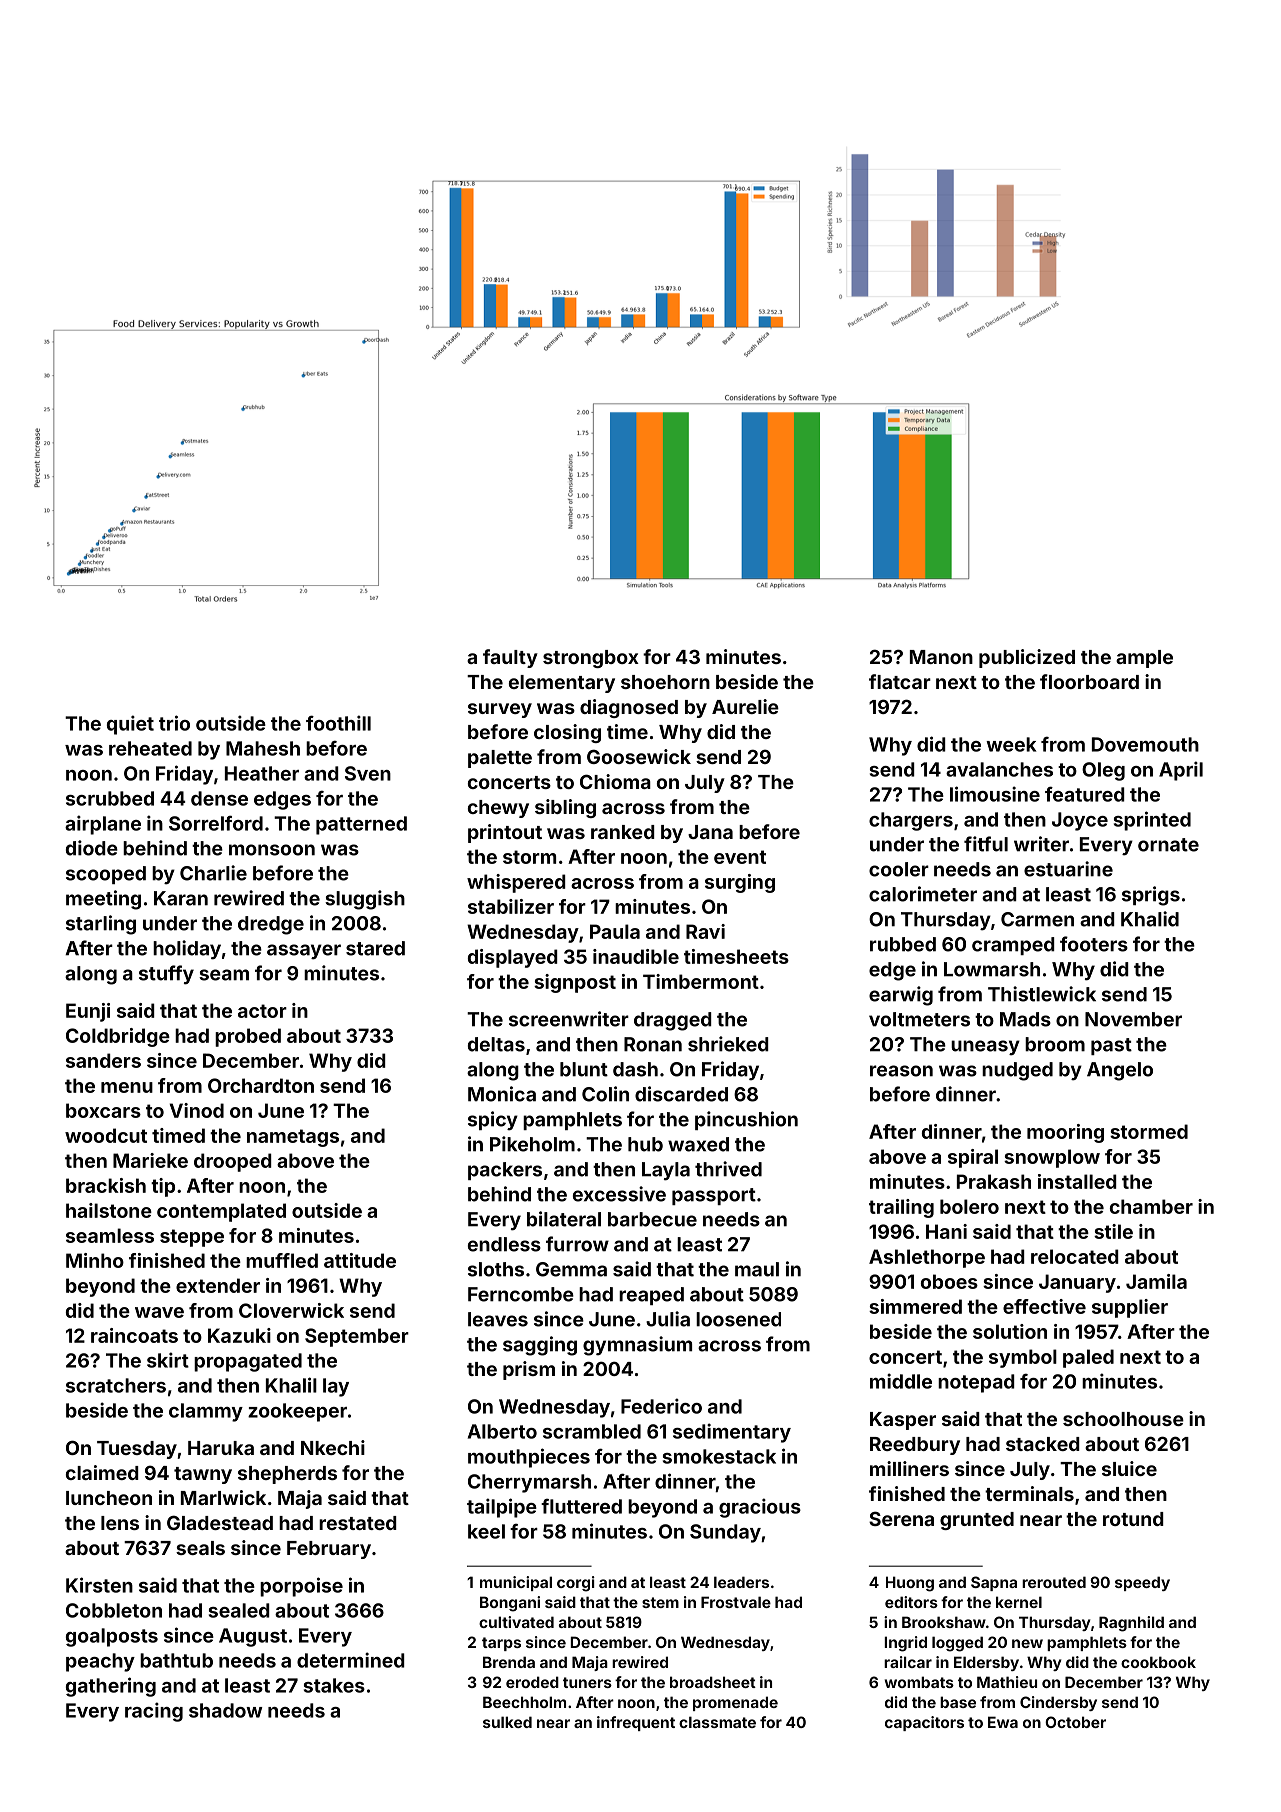 The image size is (1281, 1812). I want to click on strongbox, so click(591, 659).
